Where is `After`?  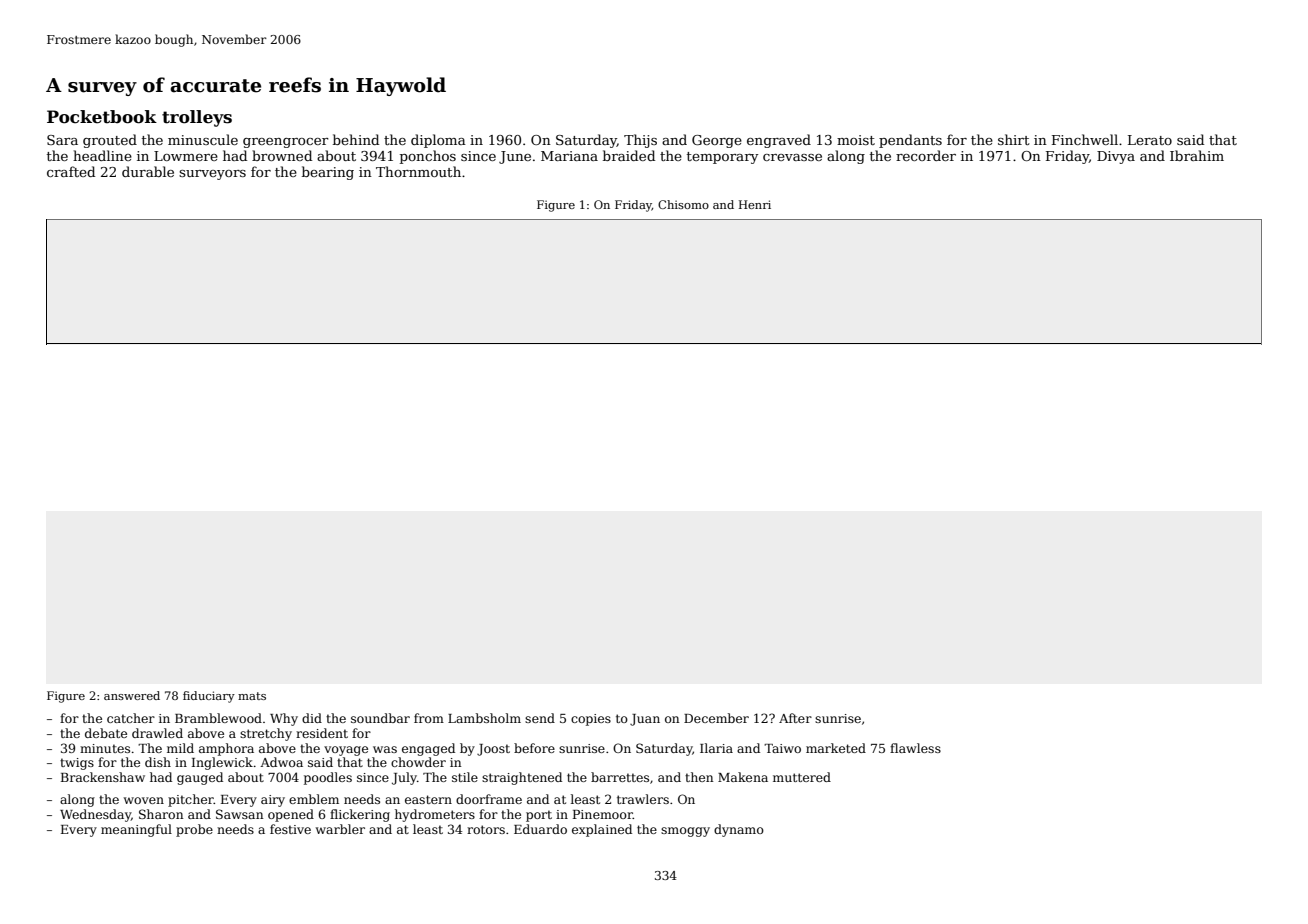 After is located at coordinates (795, 718).
